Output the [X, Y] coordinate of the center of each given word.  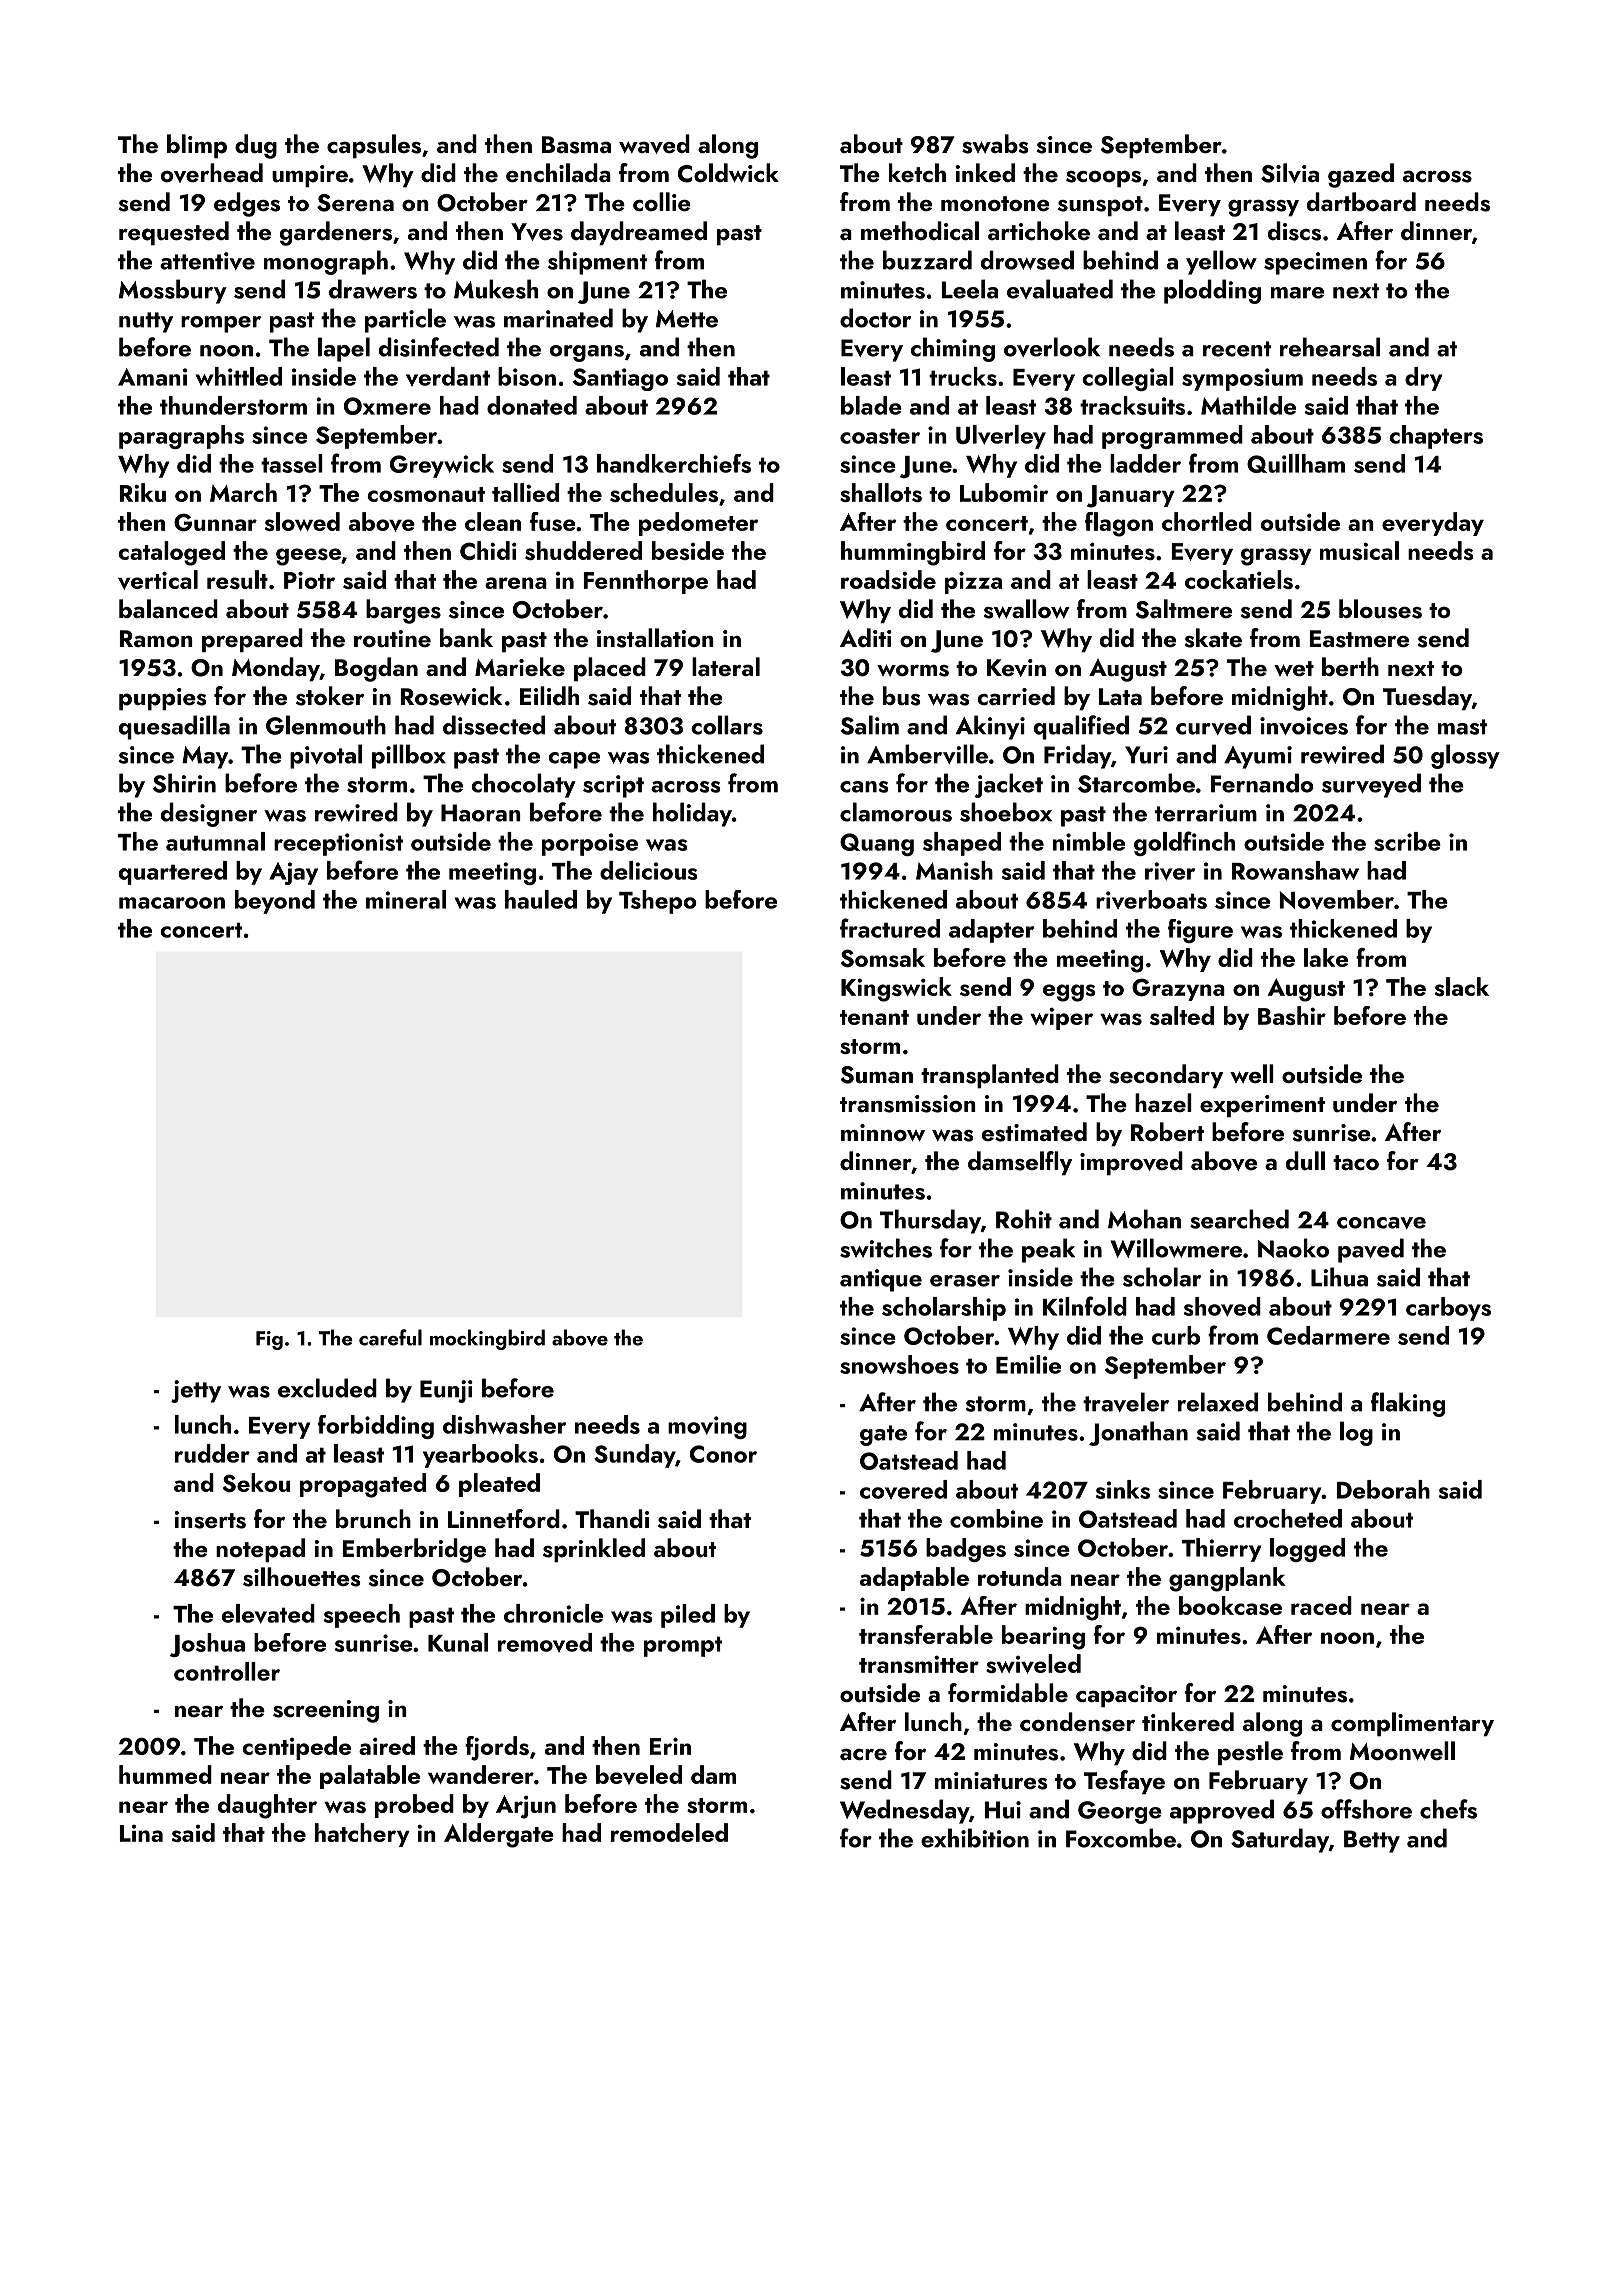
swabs [995, 144]
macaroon [172, 903]
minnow [883, 1133]
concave [1381, 1223]
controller [227, 1671]
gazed [1361, 175]
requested [174, 233]
